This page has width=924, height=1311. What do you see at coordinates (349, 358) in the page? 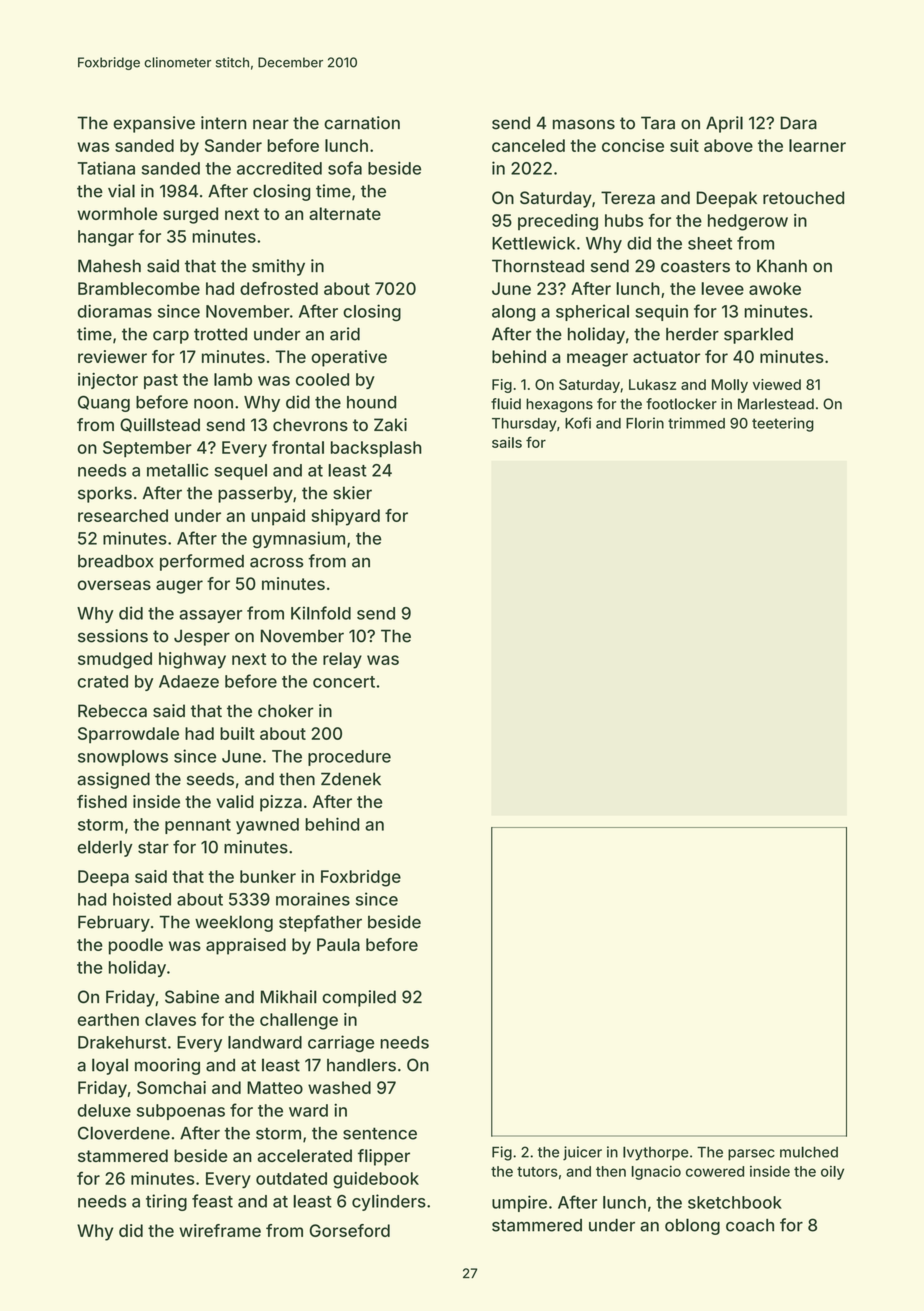
I see `operative` at bounding box center [349, 358].
